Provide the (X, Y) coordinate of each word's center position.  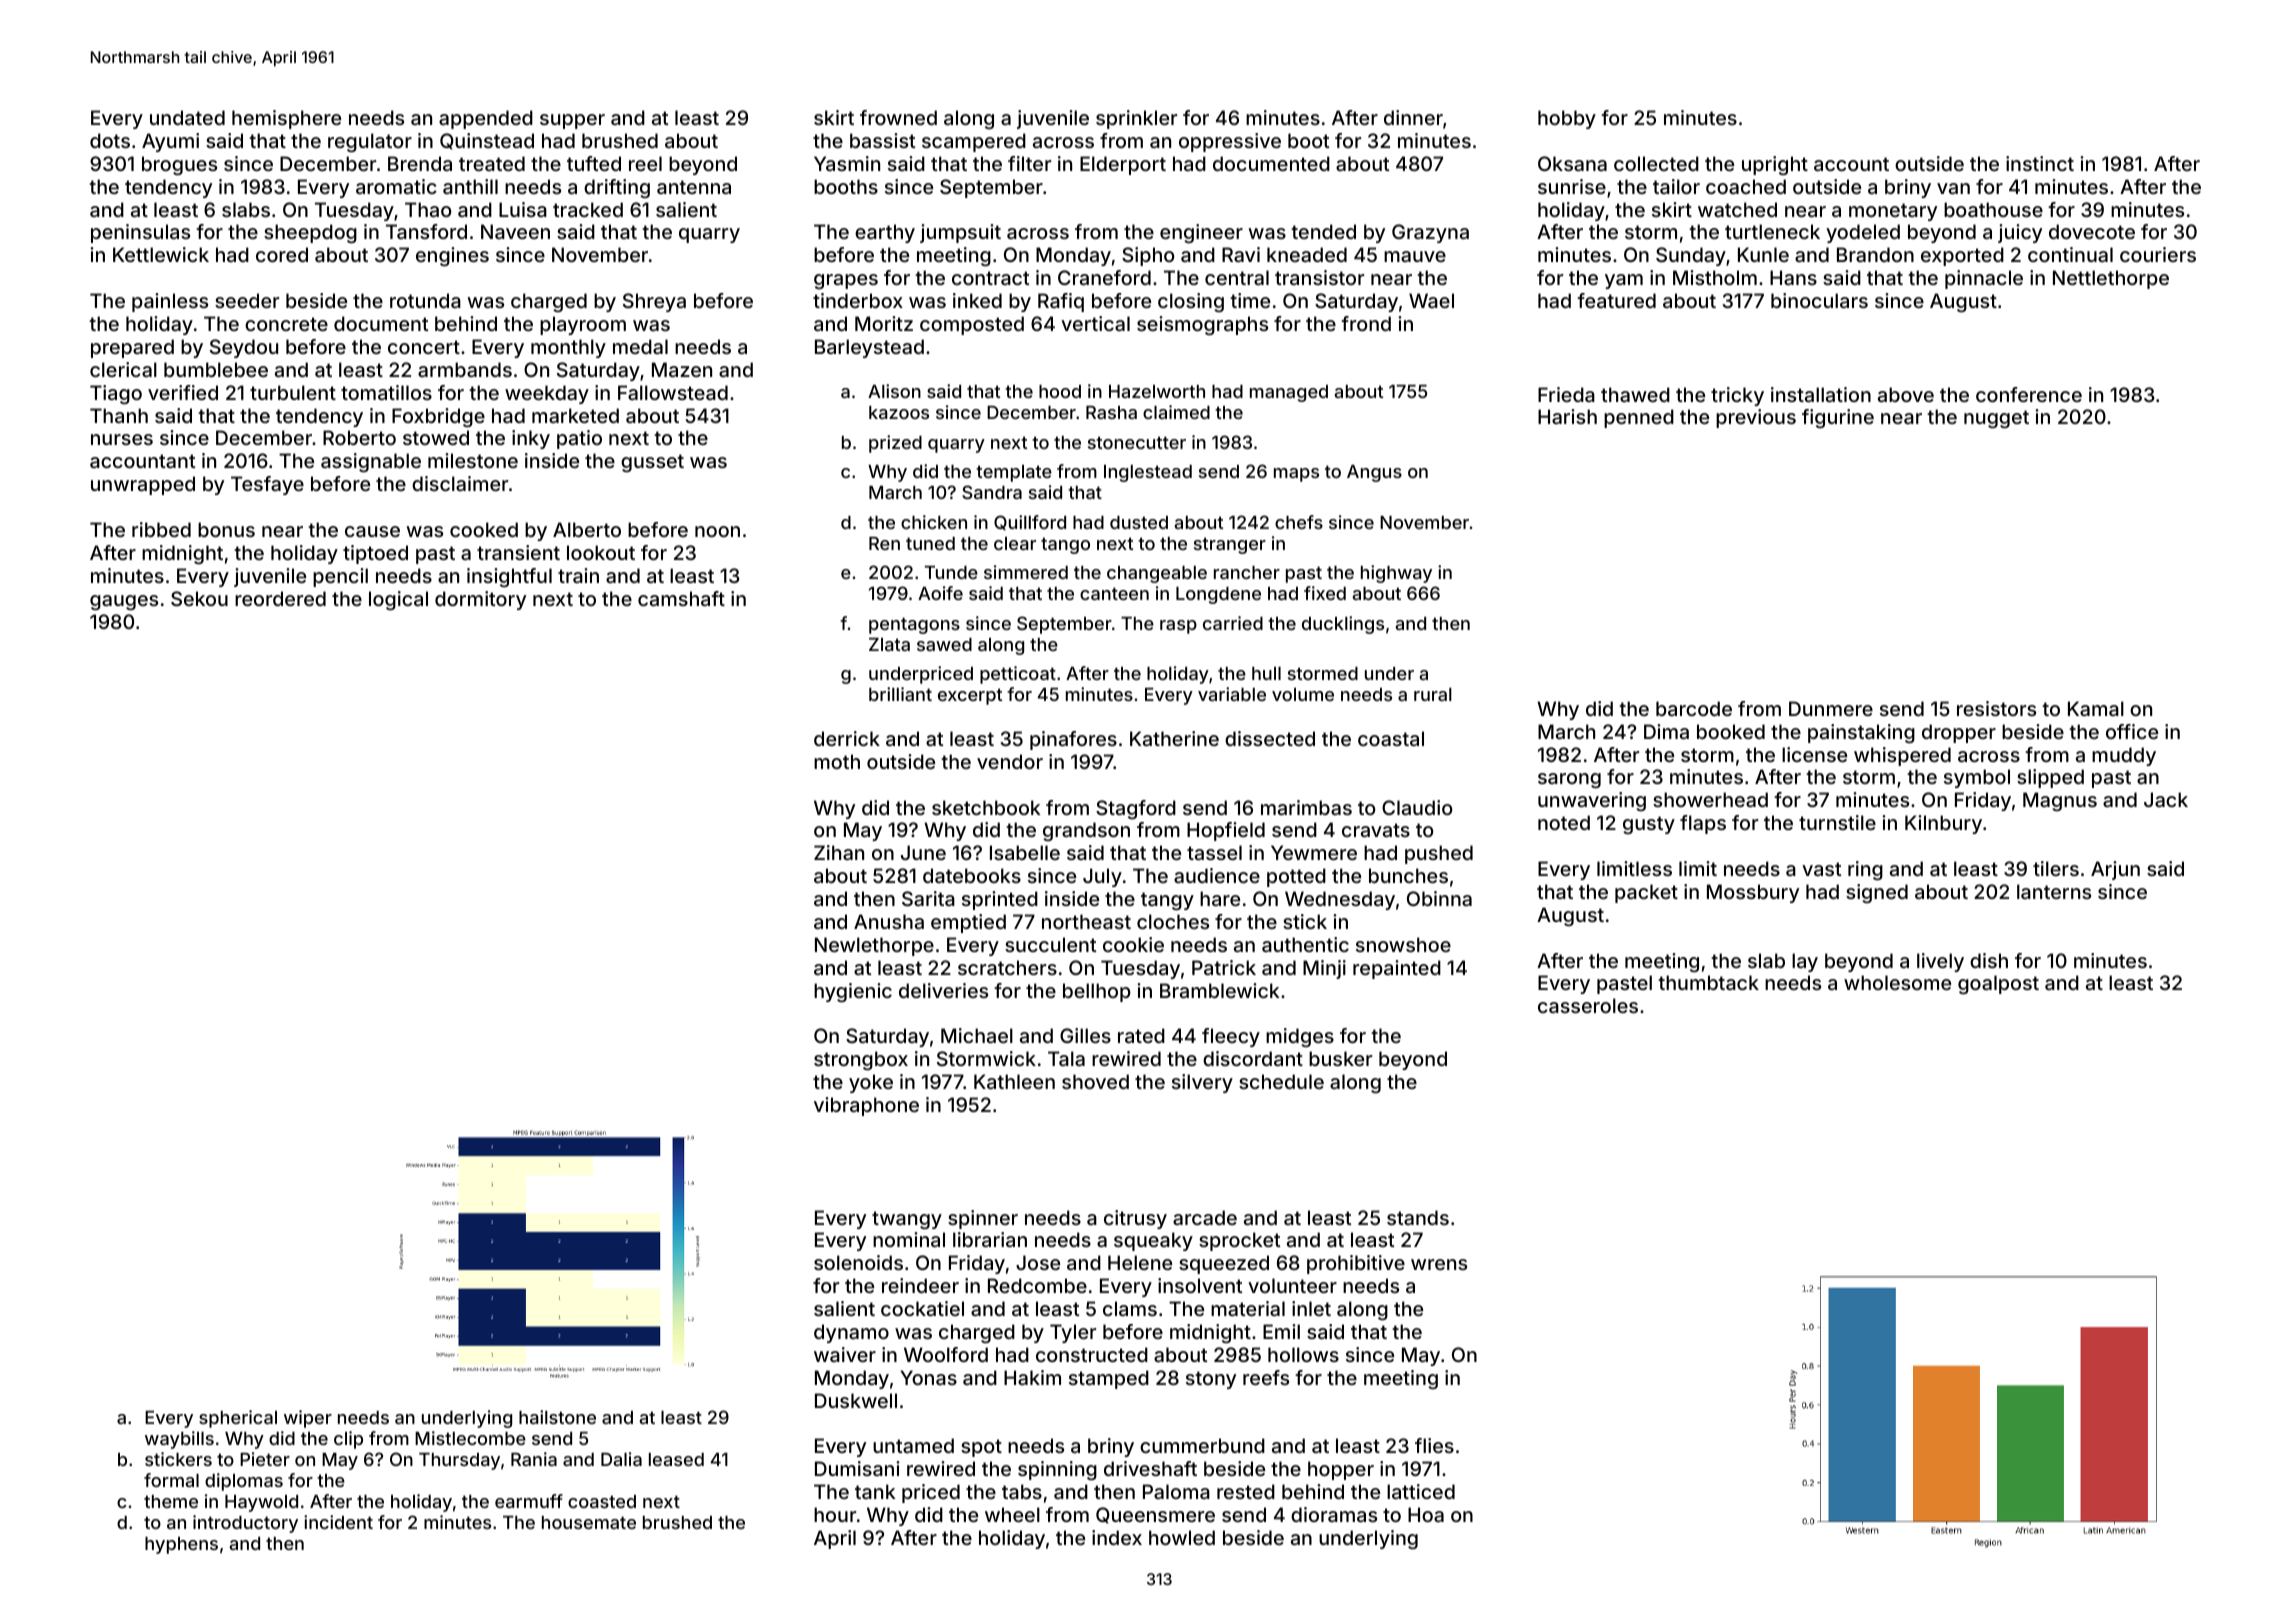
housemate (589, 1522)
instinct (2040, 163)
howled (1182, 1537)
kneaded (1307, 254)
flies (1434, 1445)
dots (110, 140)
